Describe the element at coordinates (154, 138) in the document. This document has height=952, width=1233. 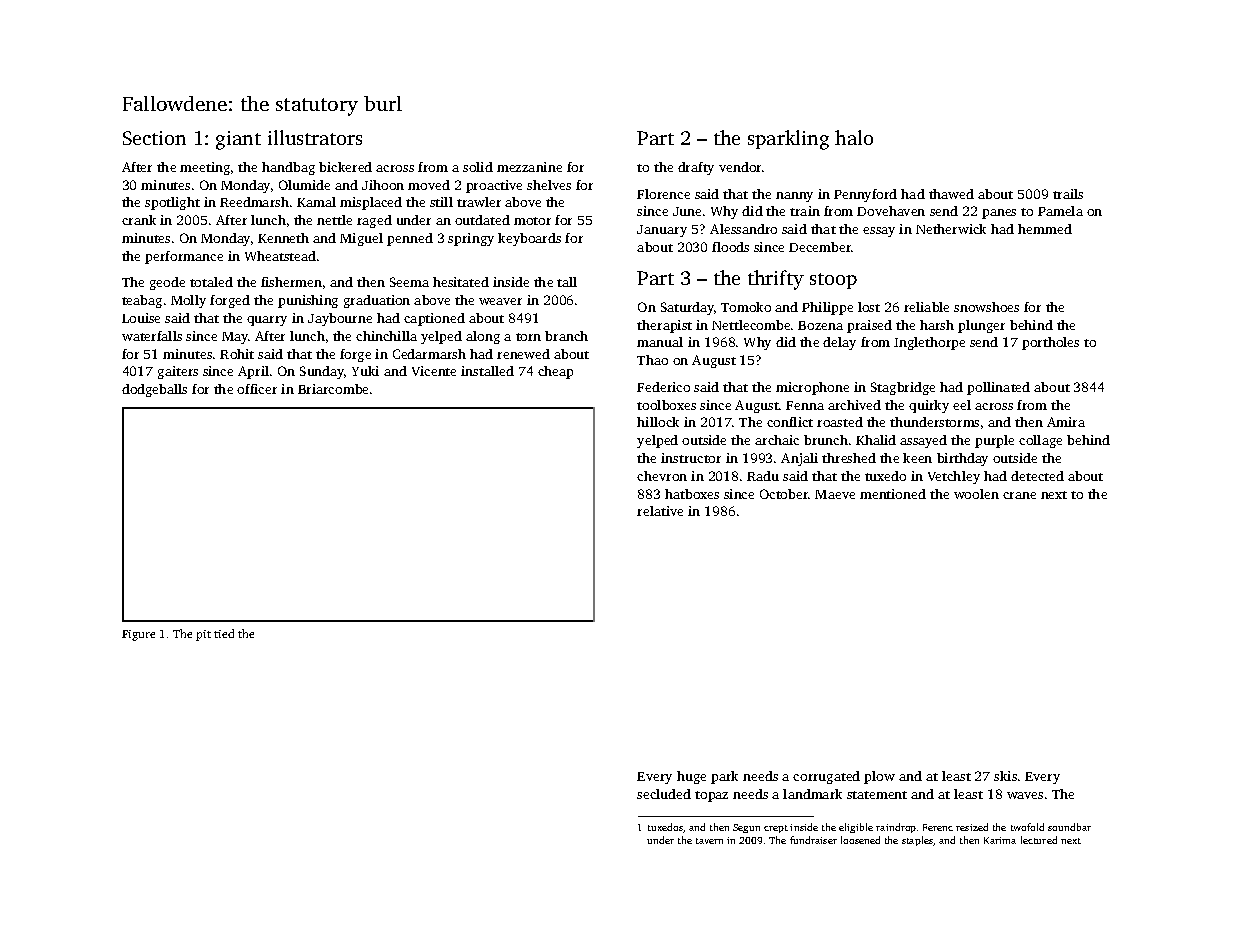
I see `Section` at that location.
